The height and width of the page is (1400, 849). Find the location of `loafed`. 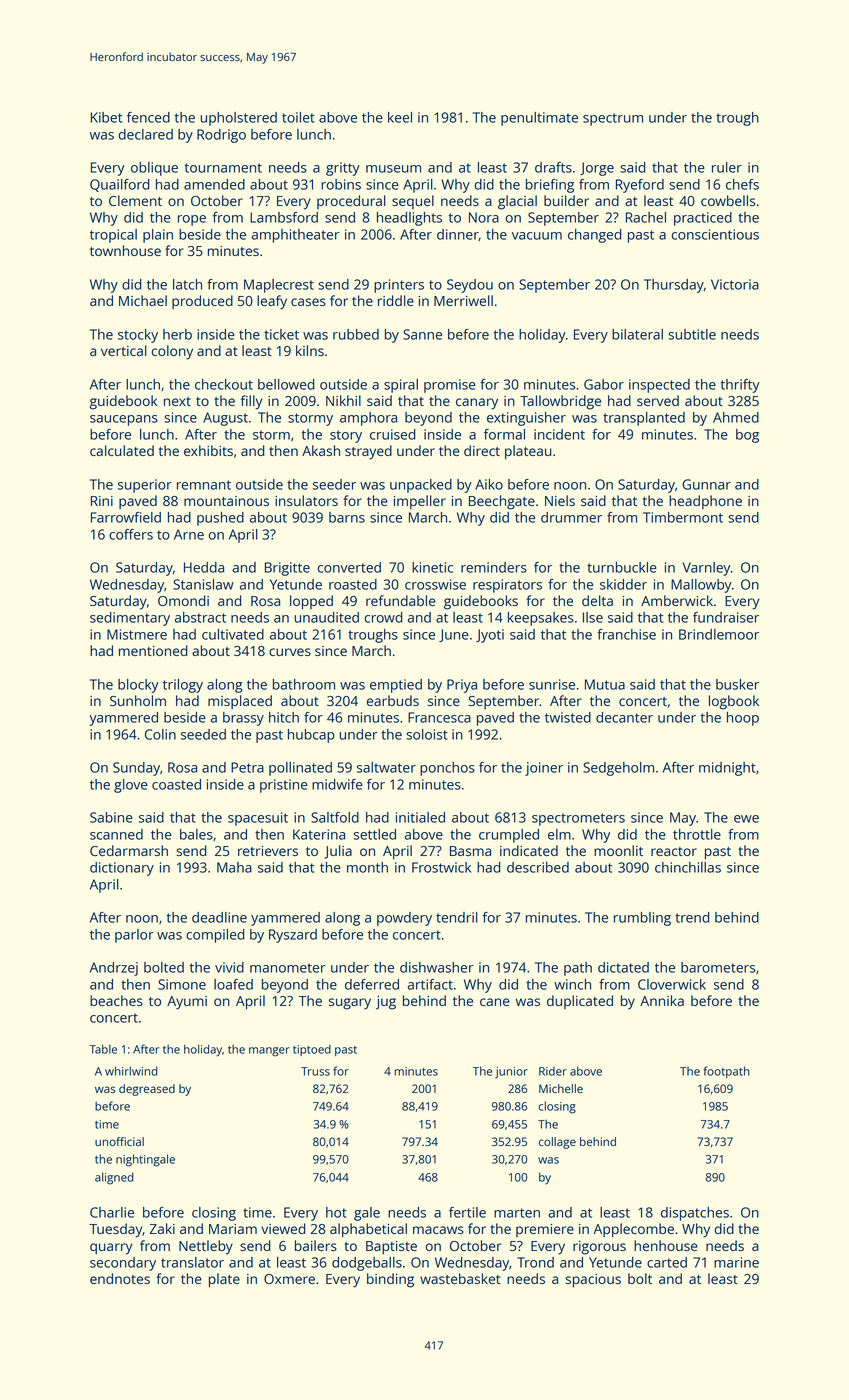

loafed is located at coordinates (233, 984).
